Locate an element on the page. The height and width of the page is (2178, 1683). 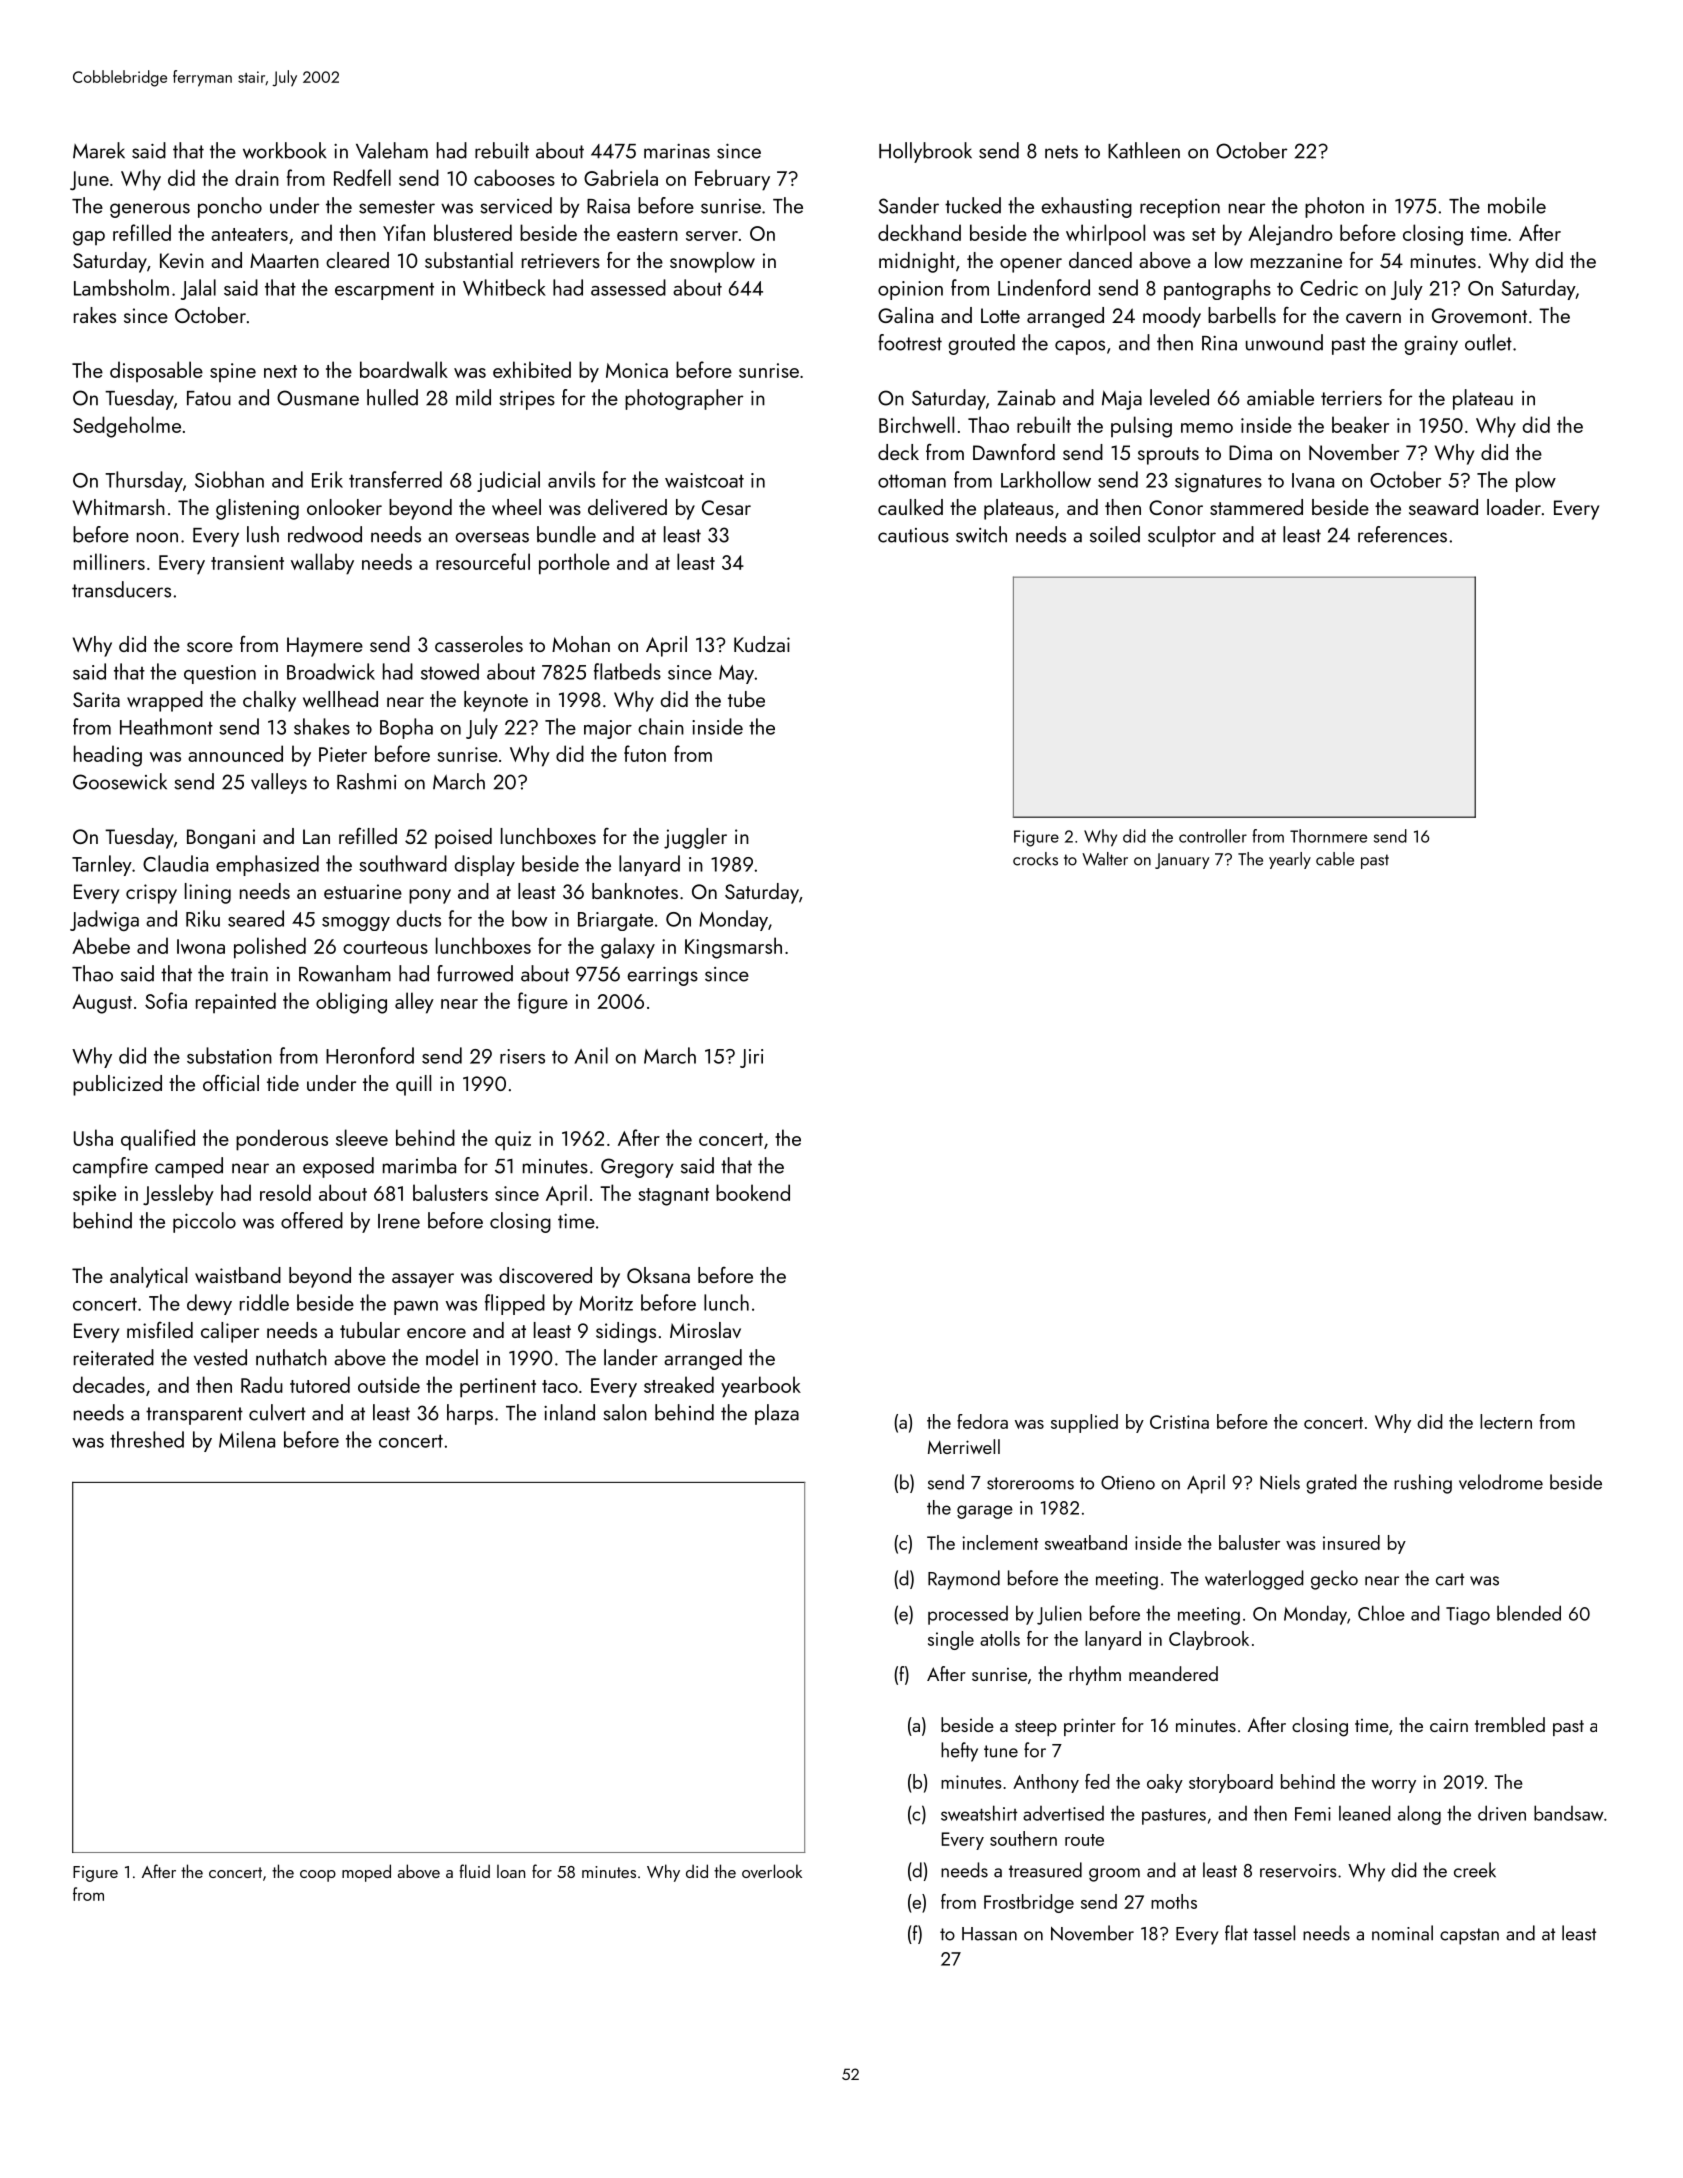
Sarita is located at coordinates (96, 699).
